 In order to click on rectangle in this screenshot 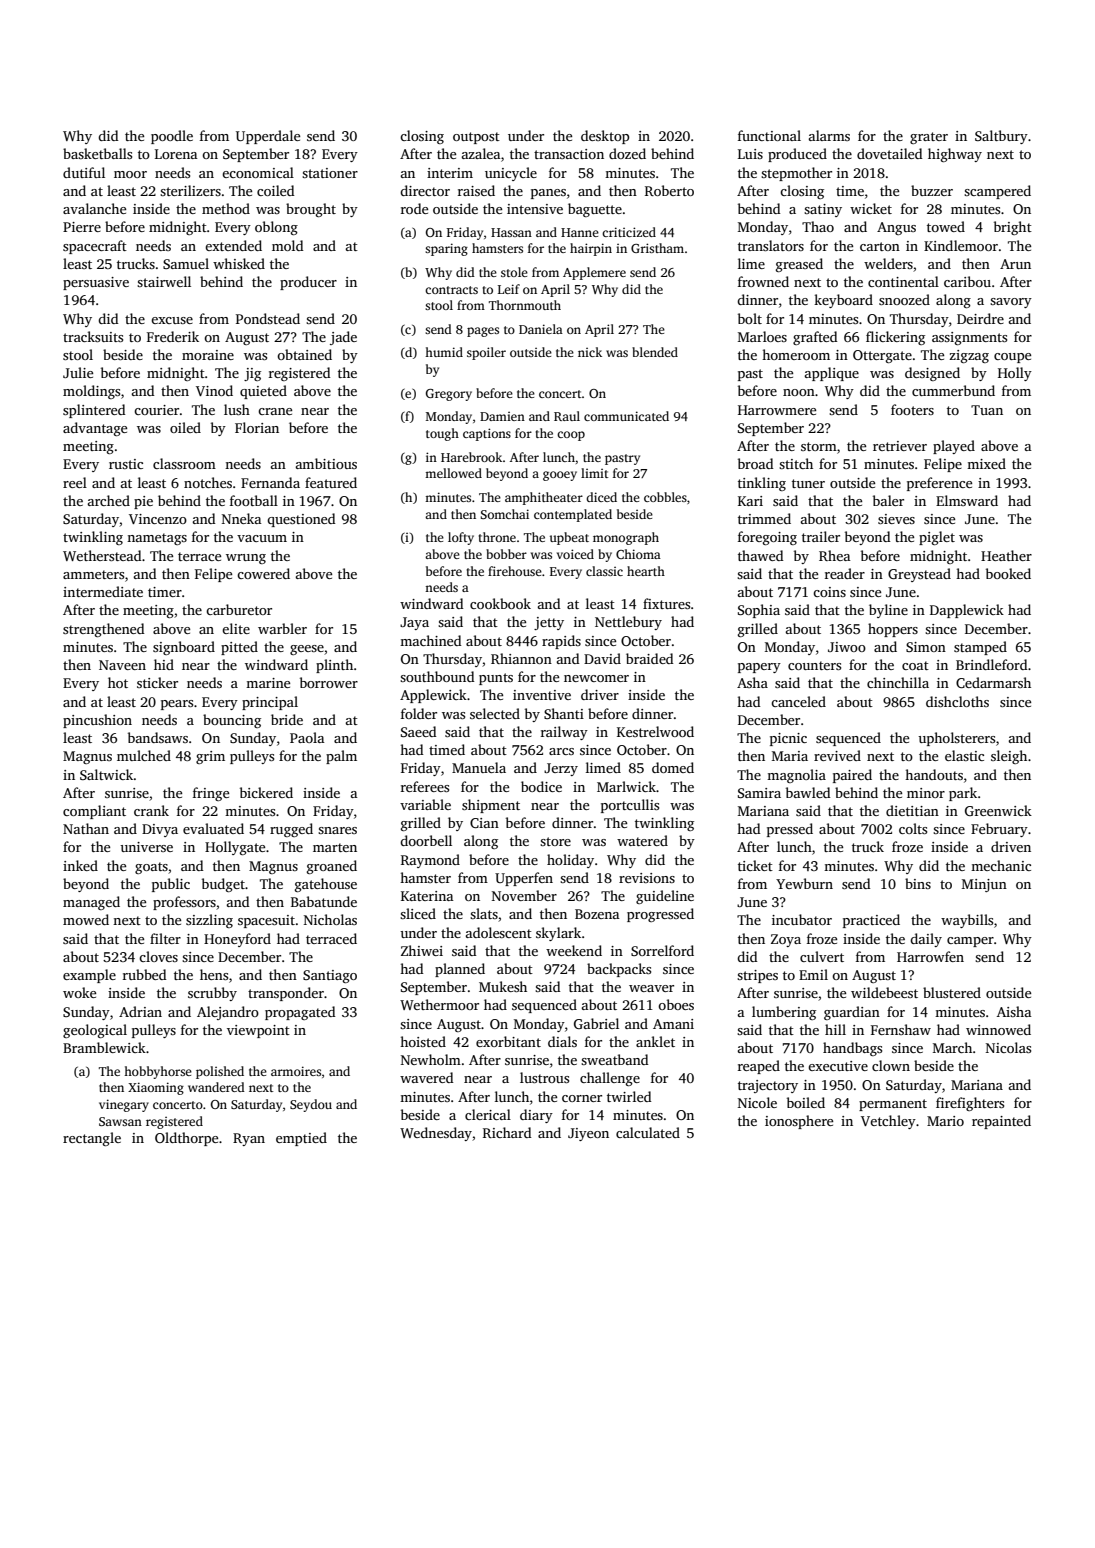, I will do `click(92, 1139)`.
